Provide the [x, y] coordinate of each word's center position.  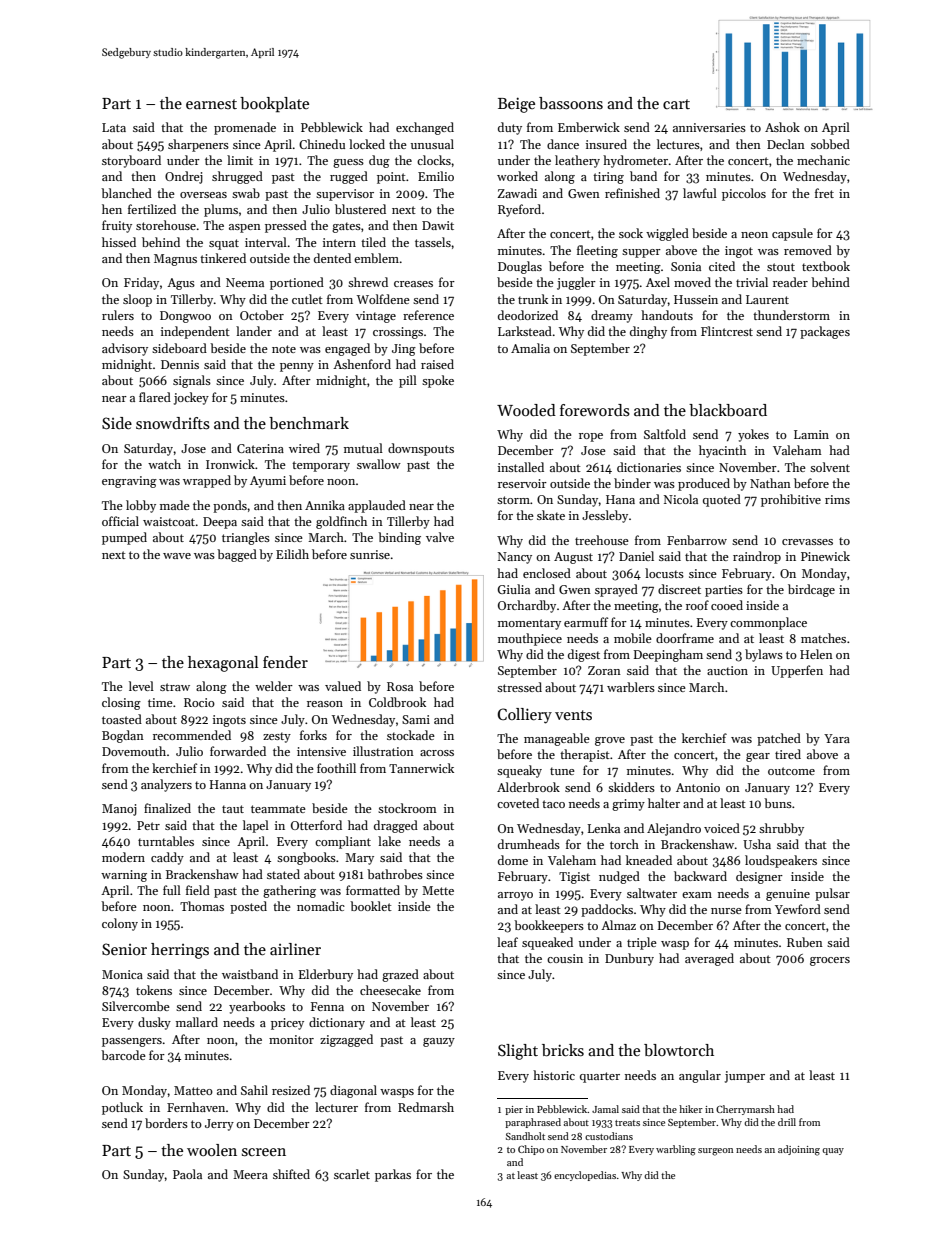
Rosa [400, 686]
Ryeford [519, 210]
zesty [277, 737]
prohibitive [791, 500]
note [284, 349]
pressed [286, 226]
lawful [700, 193]
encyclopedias [585, 1176]
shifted [291, 1174]
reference [428, 315]
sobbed [830, 144]
